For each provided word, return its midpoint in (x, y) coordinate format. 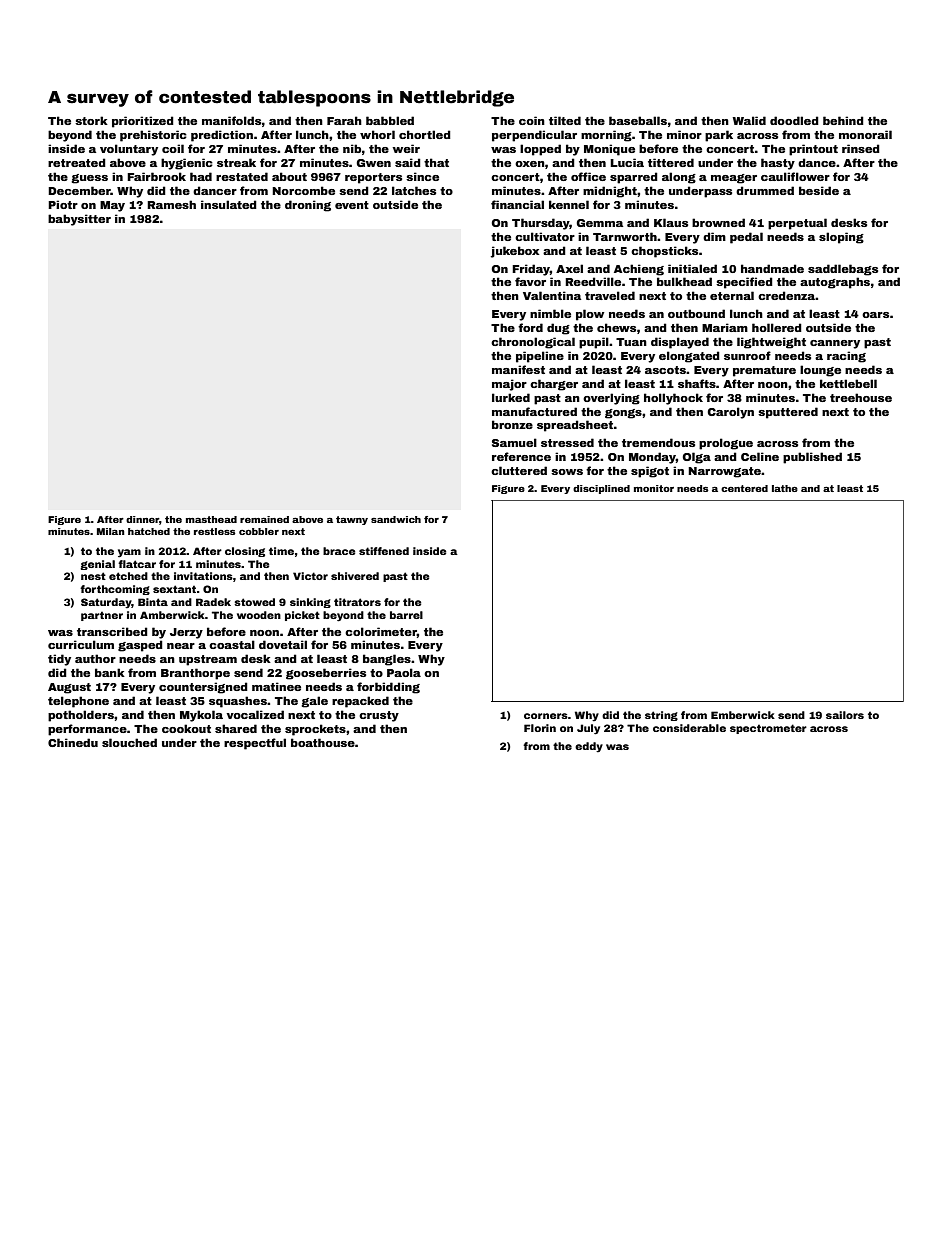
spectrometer (768, 729)
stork (91, 120)
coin (532, 120)
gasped (140, 646)
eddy (589, 747)
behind (843, 120)
